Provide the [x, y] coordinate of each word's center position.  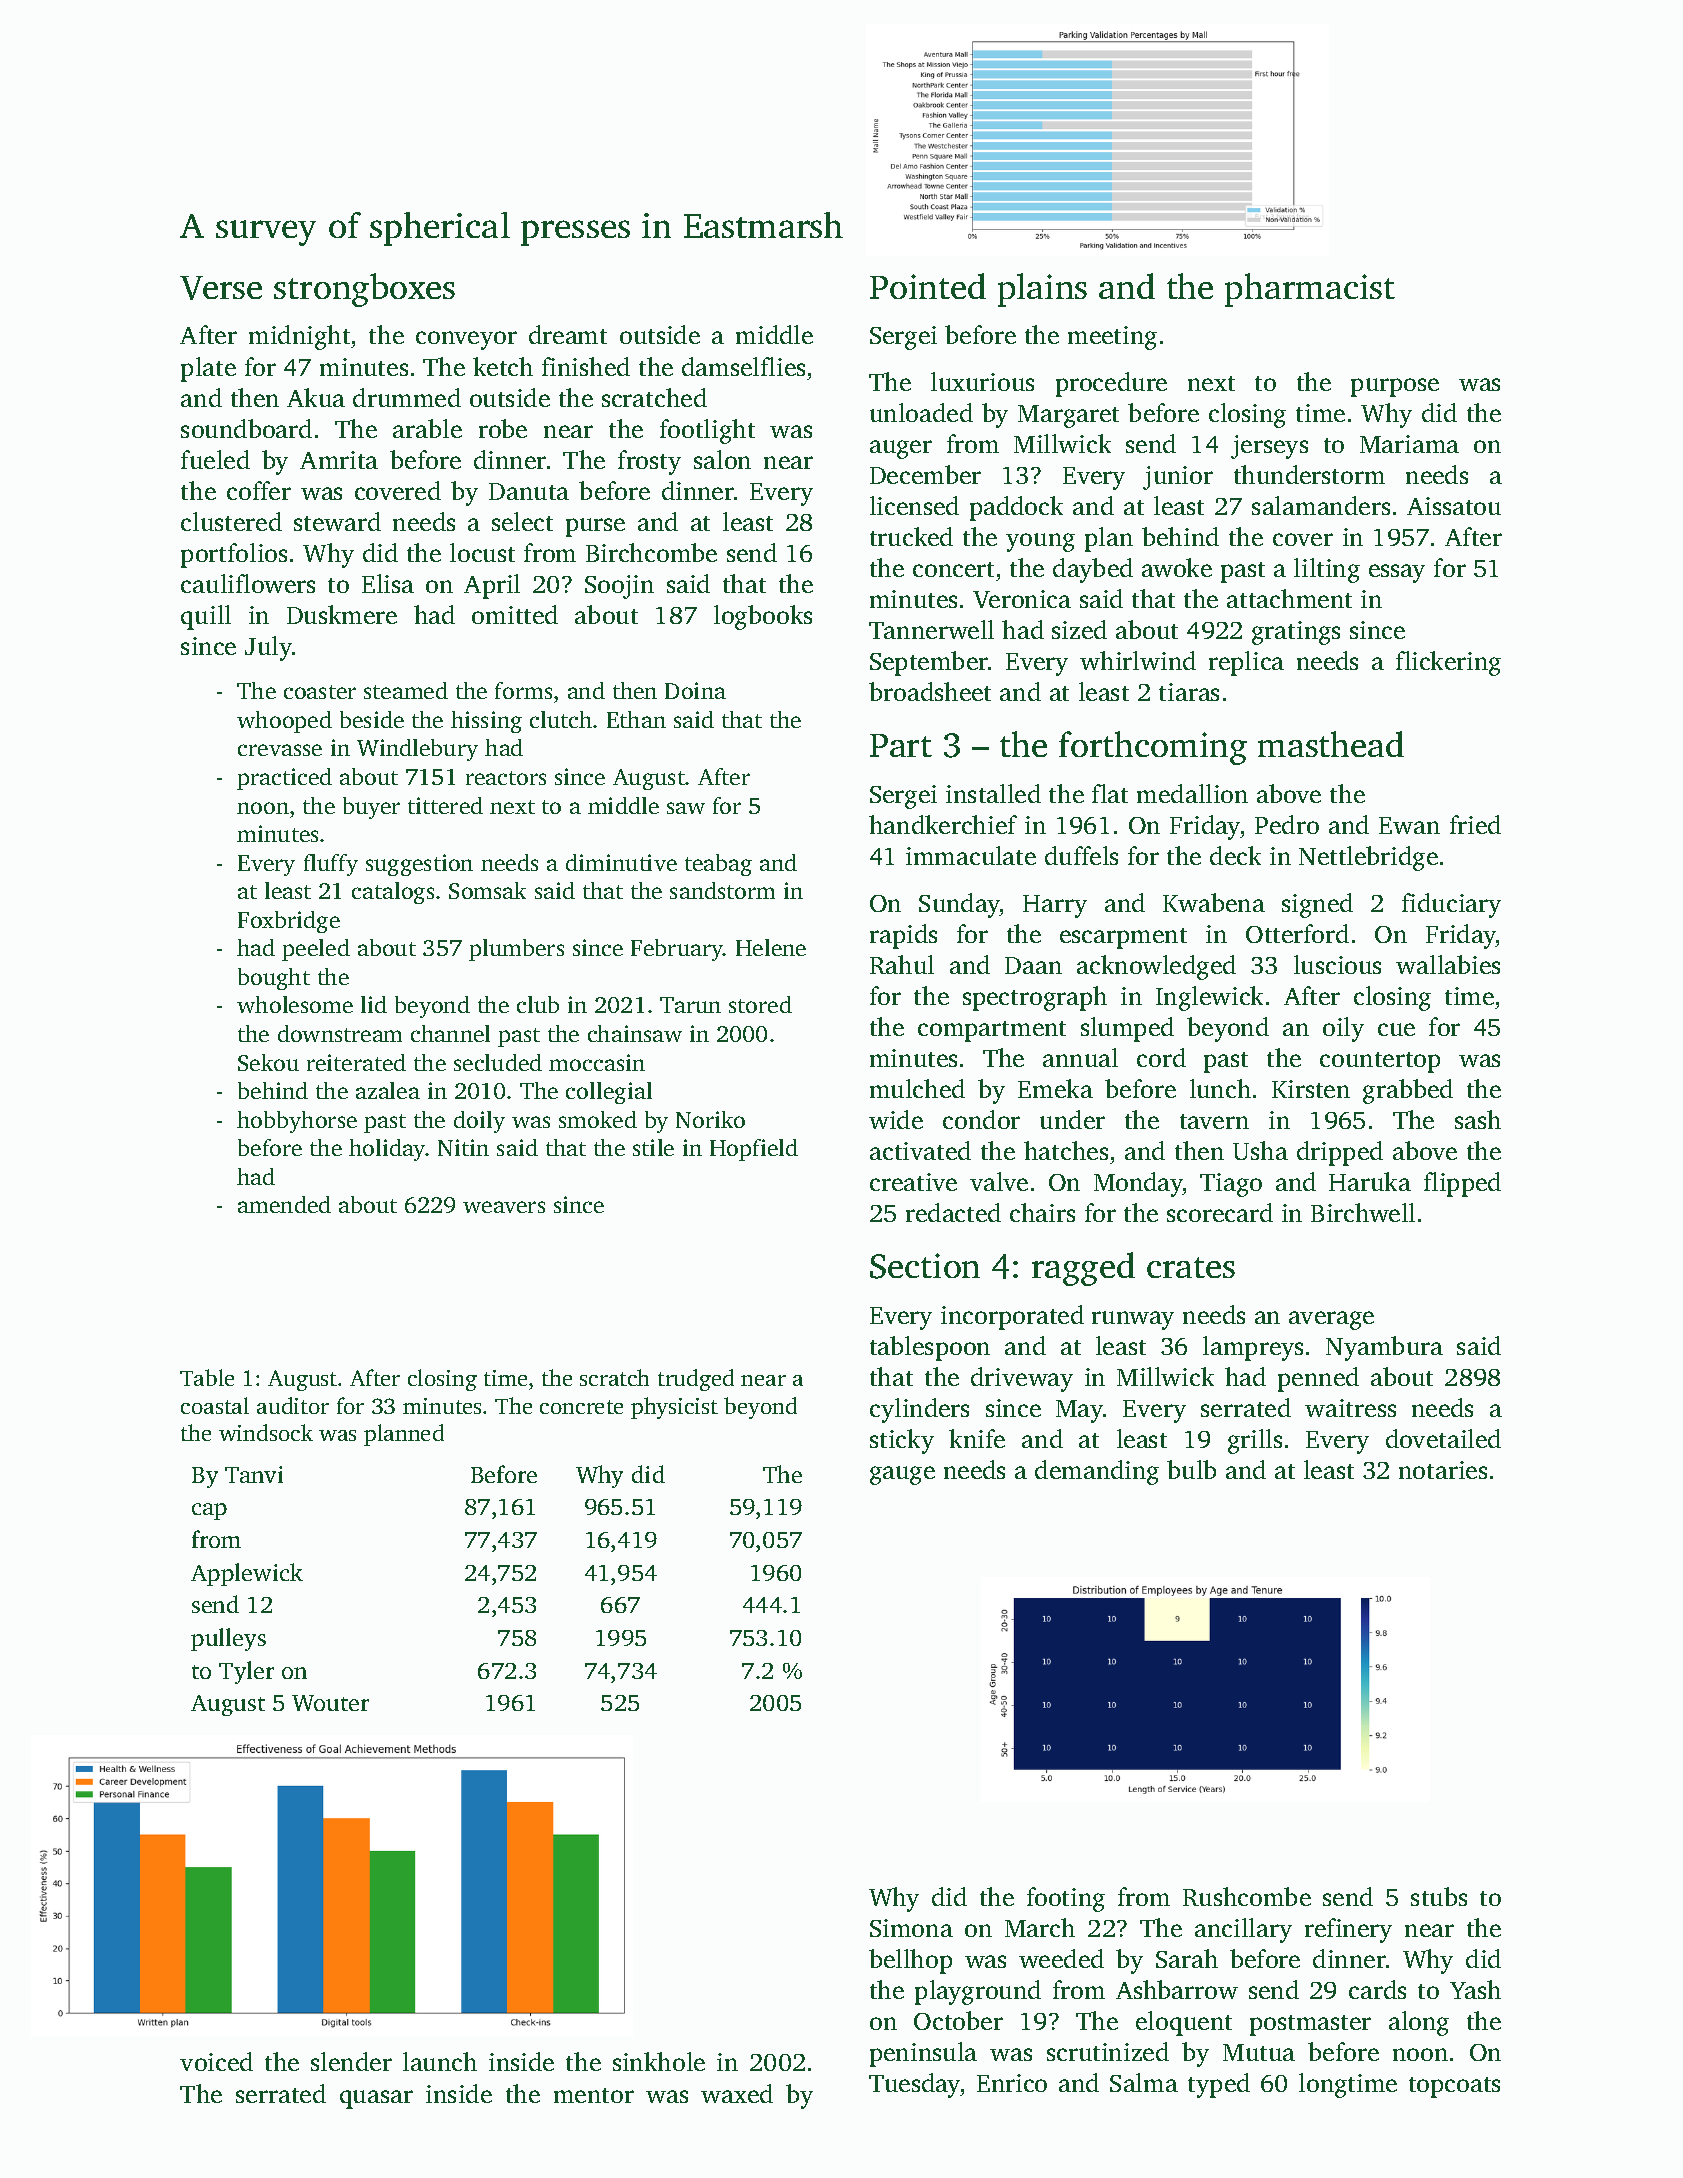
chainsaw [635, 1033]
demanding [1097, 1472]
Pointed [928, 286]
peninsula [923, 2054]
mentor [594, 2095]
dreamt [568, 334]
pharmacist [1310, 290]
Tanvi [254, 1474]
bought [274, 979]
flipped [1462, 1184]
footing [1066, 1899]
